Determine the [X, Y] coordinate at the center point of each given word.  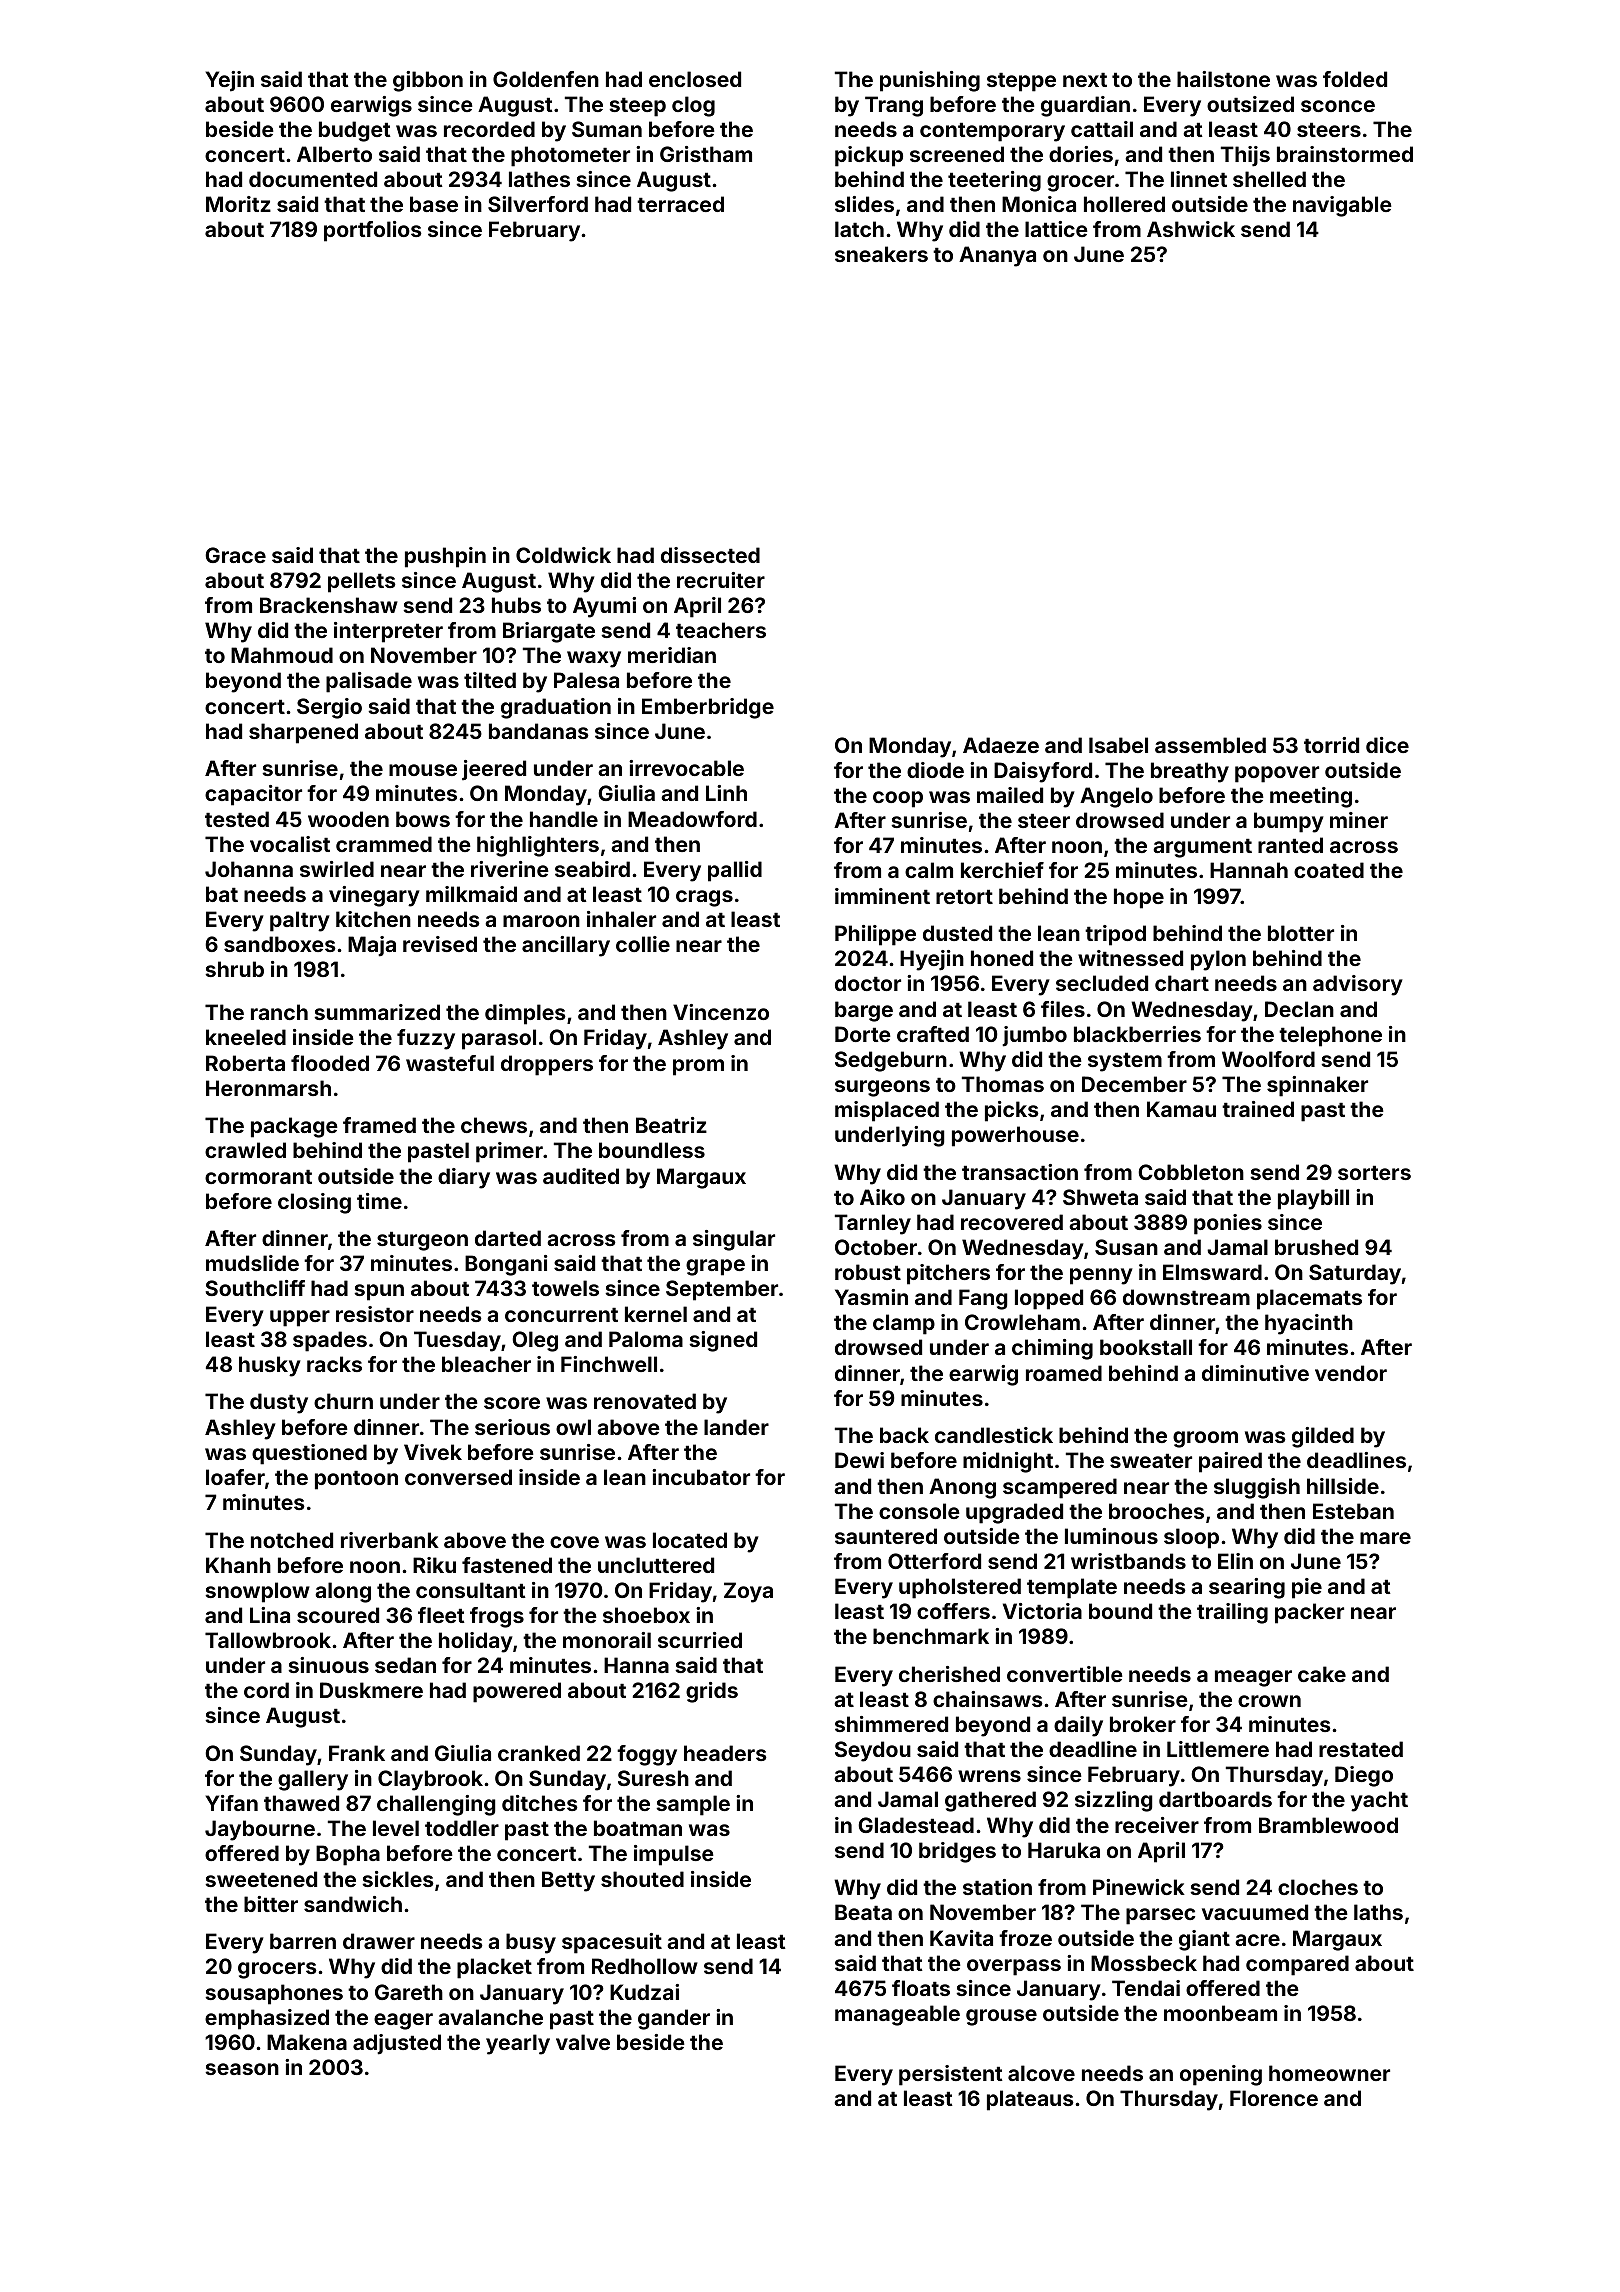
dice [1387, 745]
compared [1297, 1965]
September [722, 1290]
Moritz [238, 204]
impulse [674, 1855]
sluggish [1257, 1488]
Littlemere [1218, 1749]
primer [509, 1152]
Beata [863, 1912]
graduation [556, 708]
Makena [307, 2042]
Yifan [232, 1803]
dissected [710, 555]
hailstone [1223, 79]
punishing [930, 81]
